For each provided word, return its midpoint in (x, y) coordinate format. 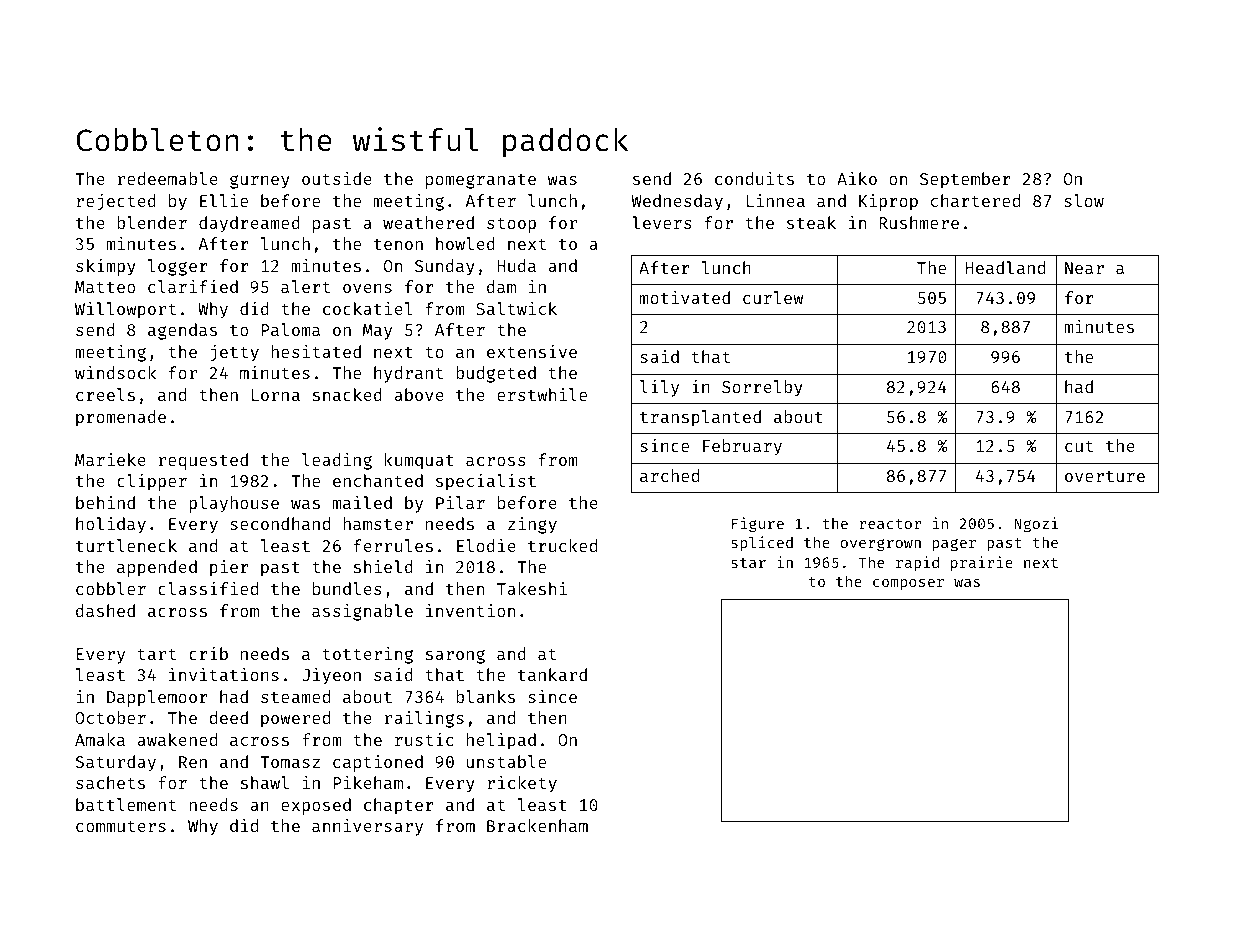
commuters (121, 826)
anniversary (367, 827)
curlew (773, 297)
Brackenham (537, 825)
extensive (532, 351)
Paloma (290, 329)
